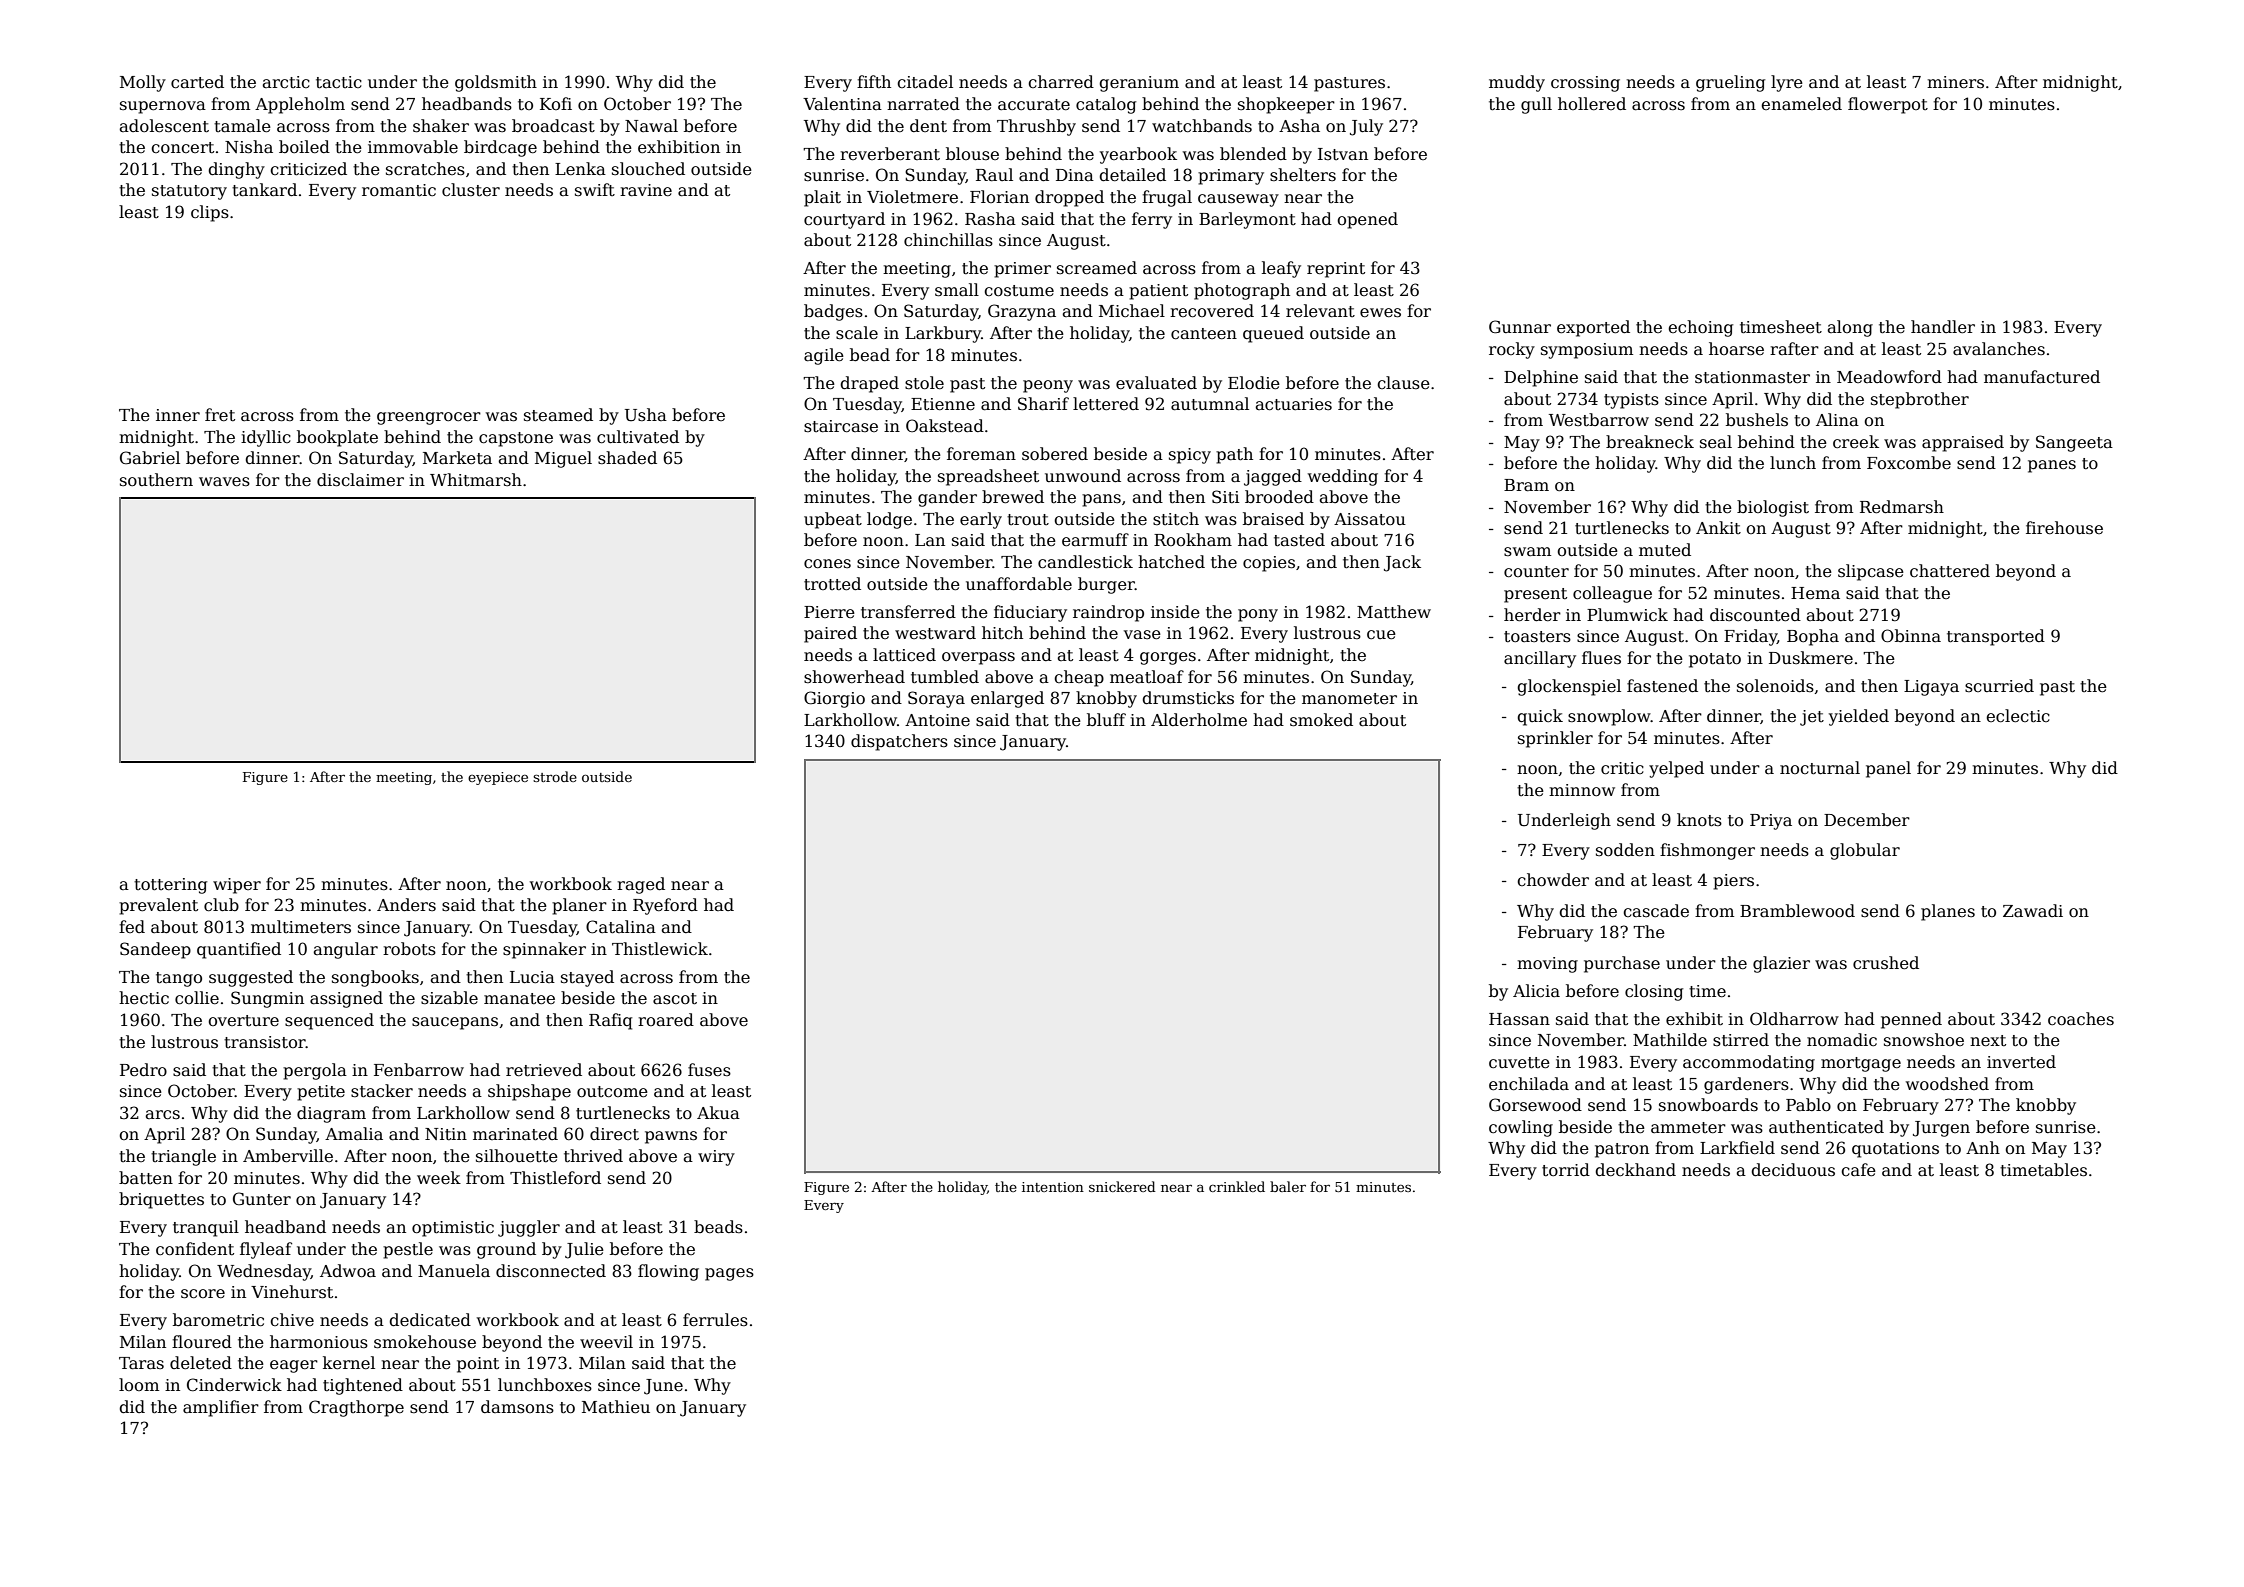 Image resolution: width=2244 pixels, height=1587 pixels. Describe the element at coordinates (182, 147) in the screenshot. I see `concert` at that location.
